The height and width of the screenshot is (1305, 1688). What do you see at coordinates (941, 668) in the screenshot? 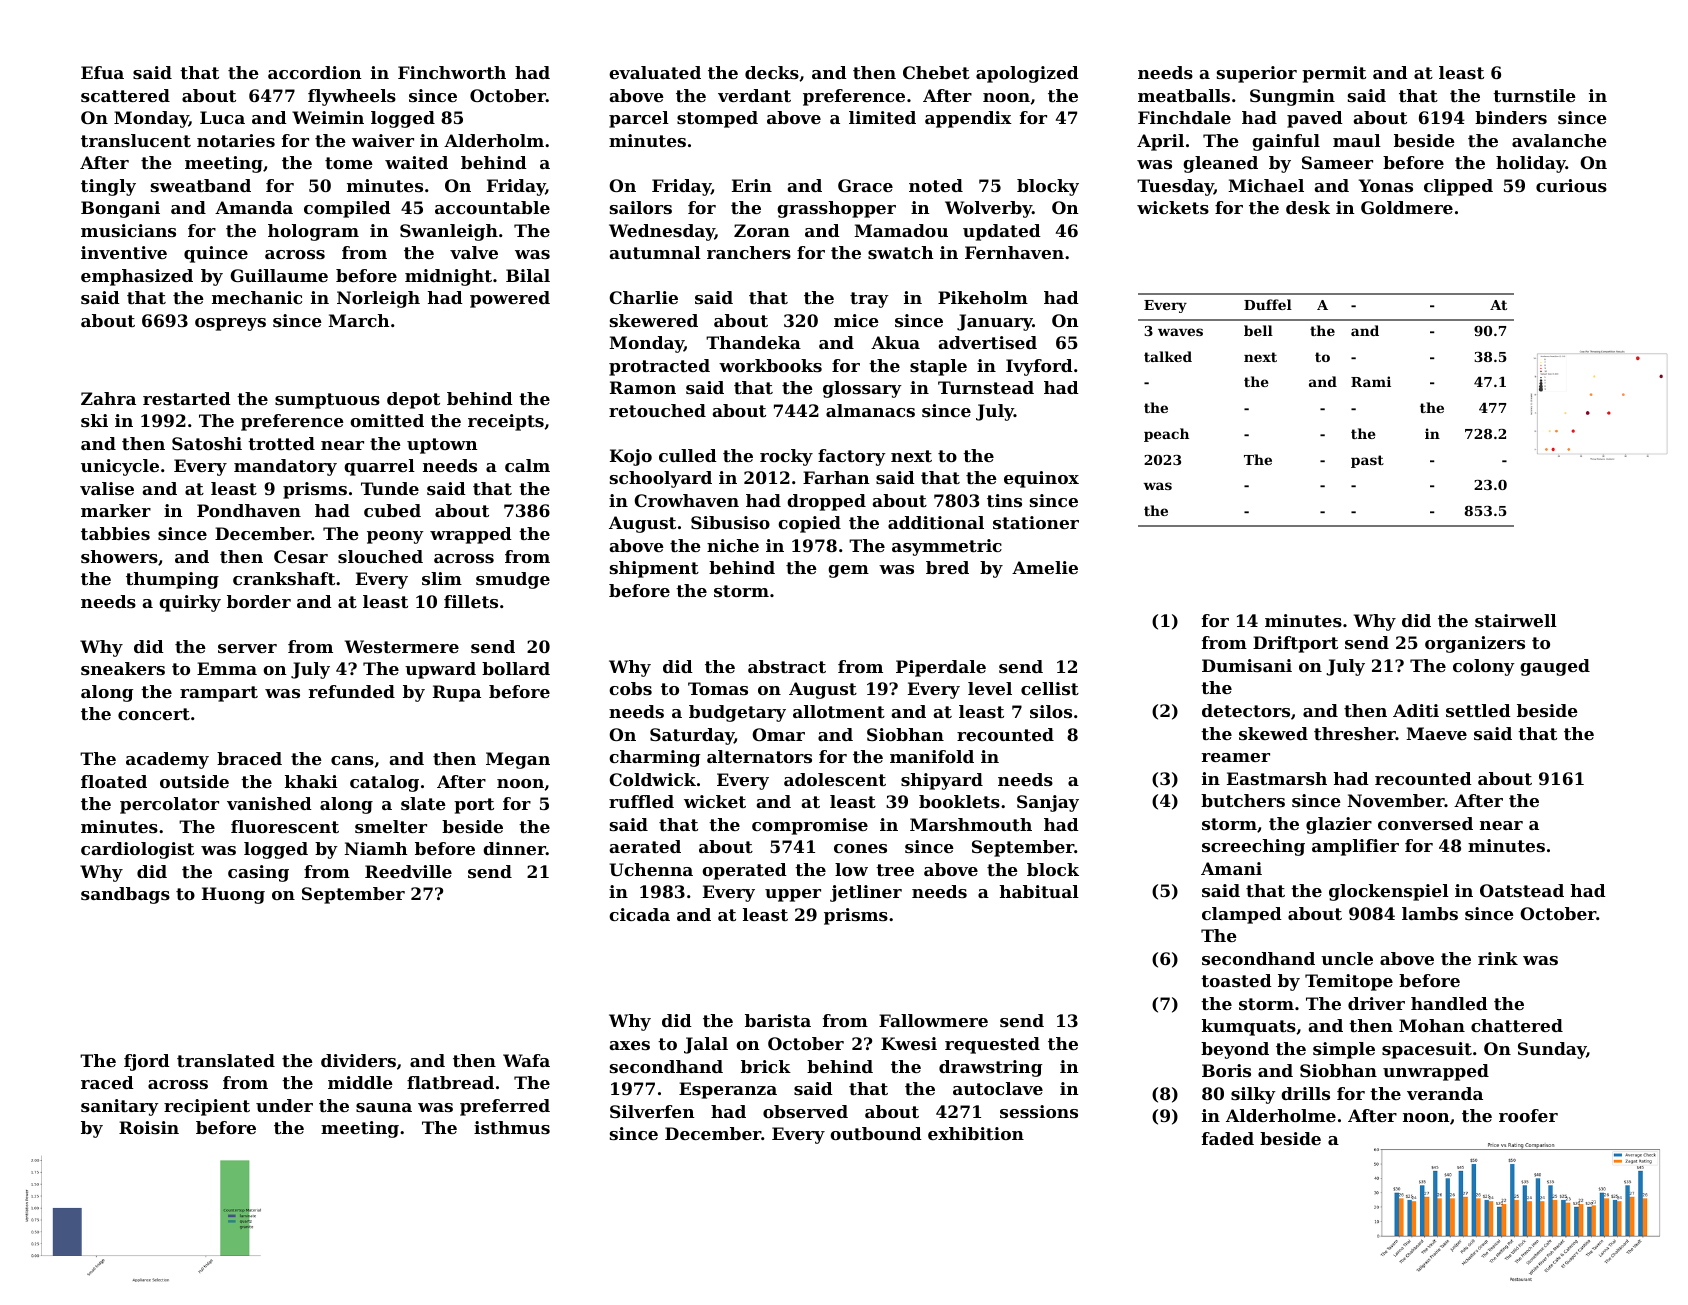
I see `Piperdale` at bounding box center [941, 668].
